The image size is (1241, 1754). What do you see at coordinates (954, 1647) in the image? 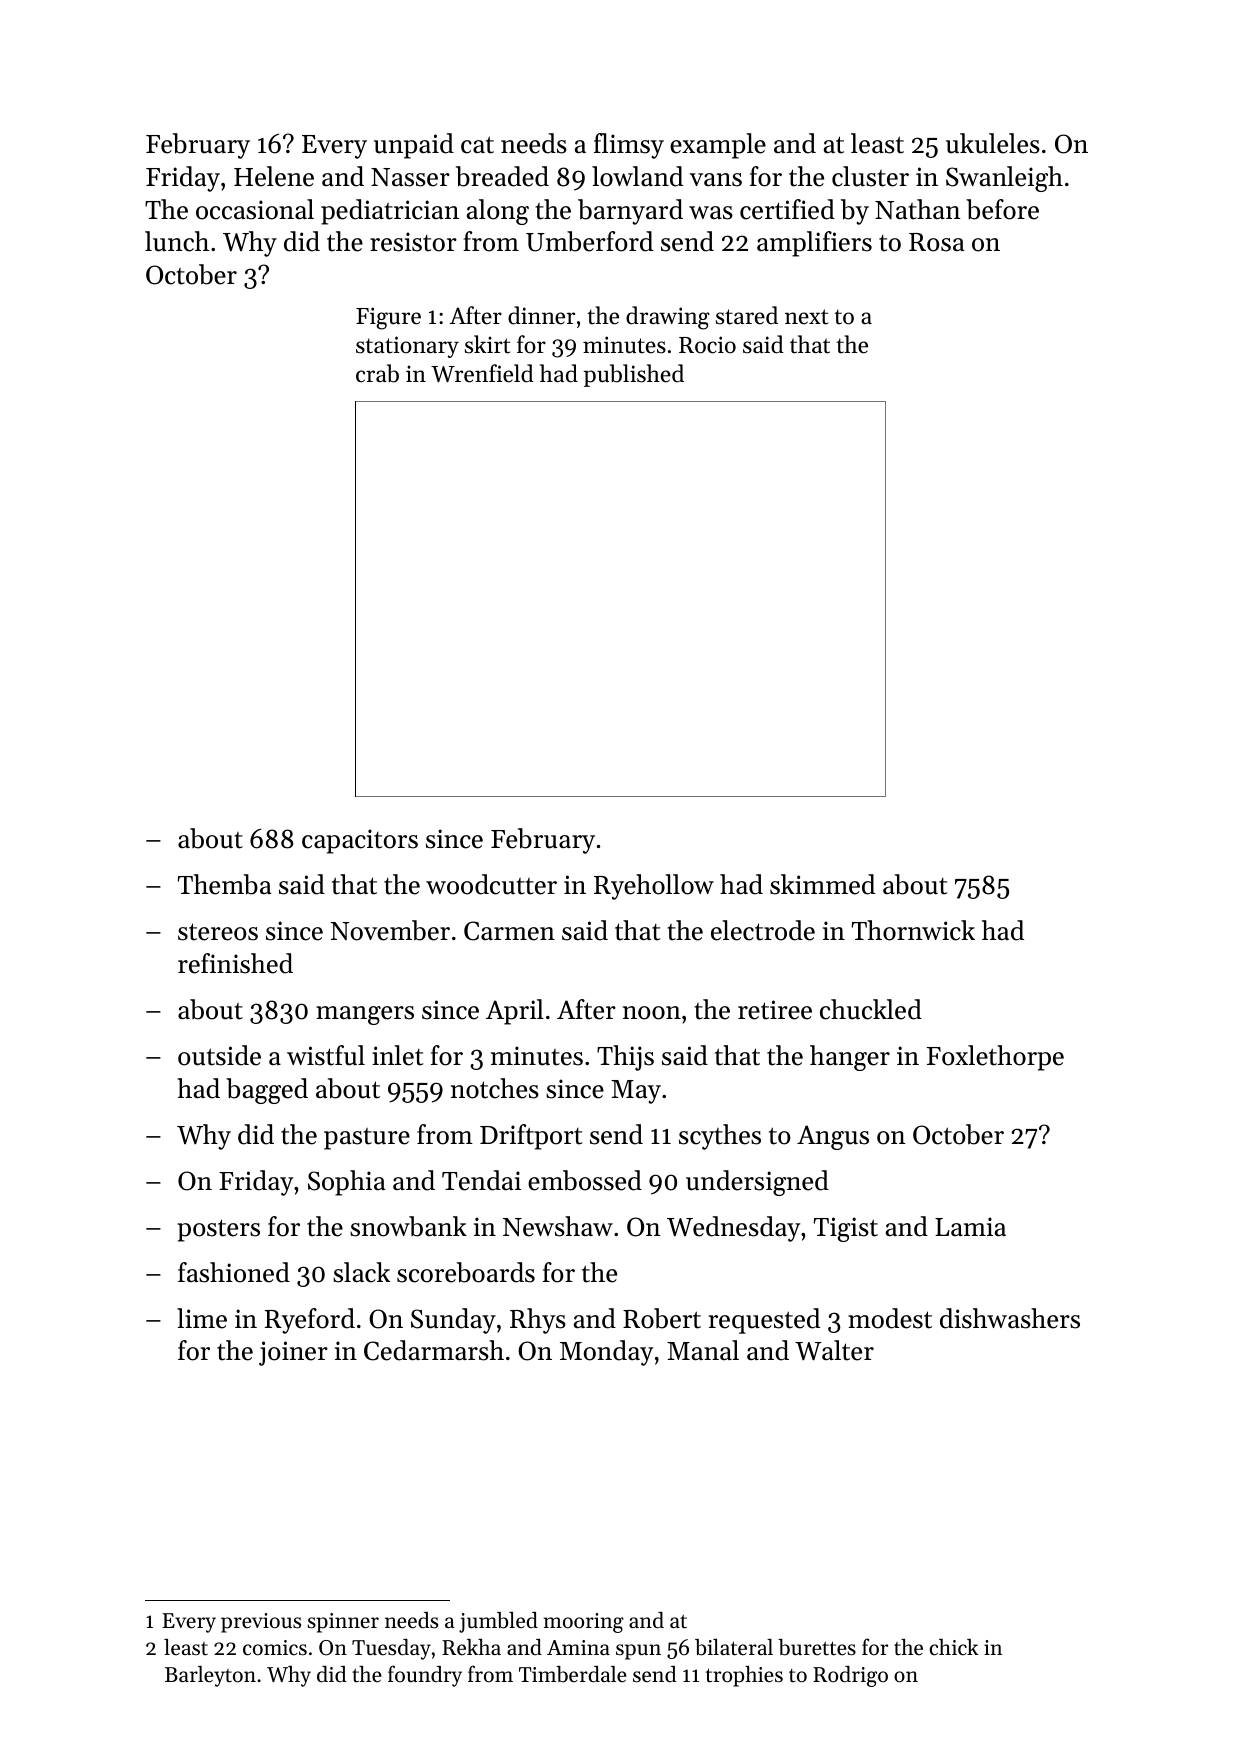
I see `chick` at bounding box center [954, 1647].
